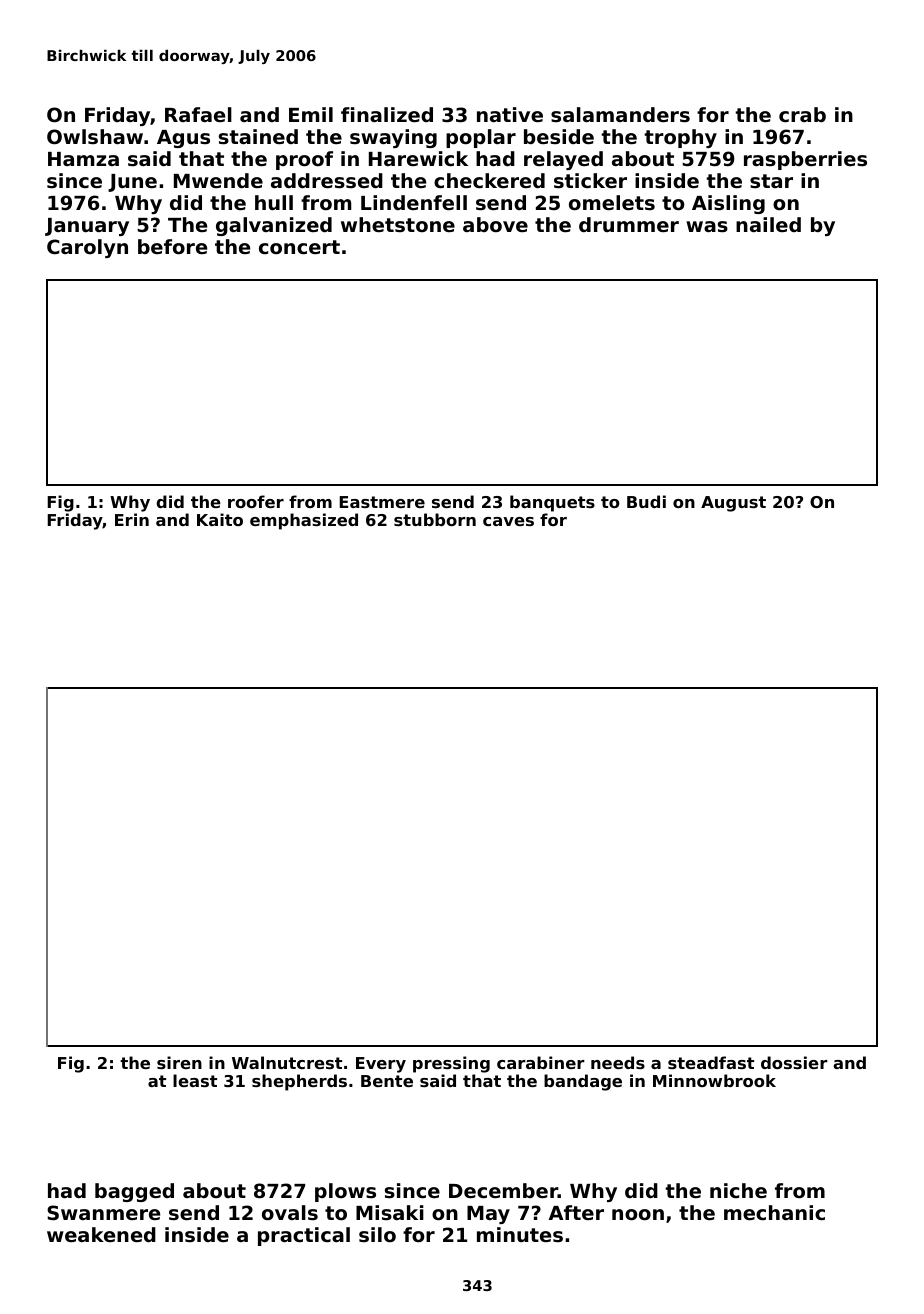 This page has width=924, height=1314. Describe the element at coordinates (198, 114) in the page. I see `Rafael` at that location.
